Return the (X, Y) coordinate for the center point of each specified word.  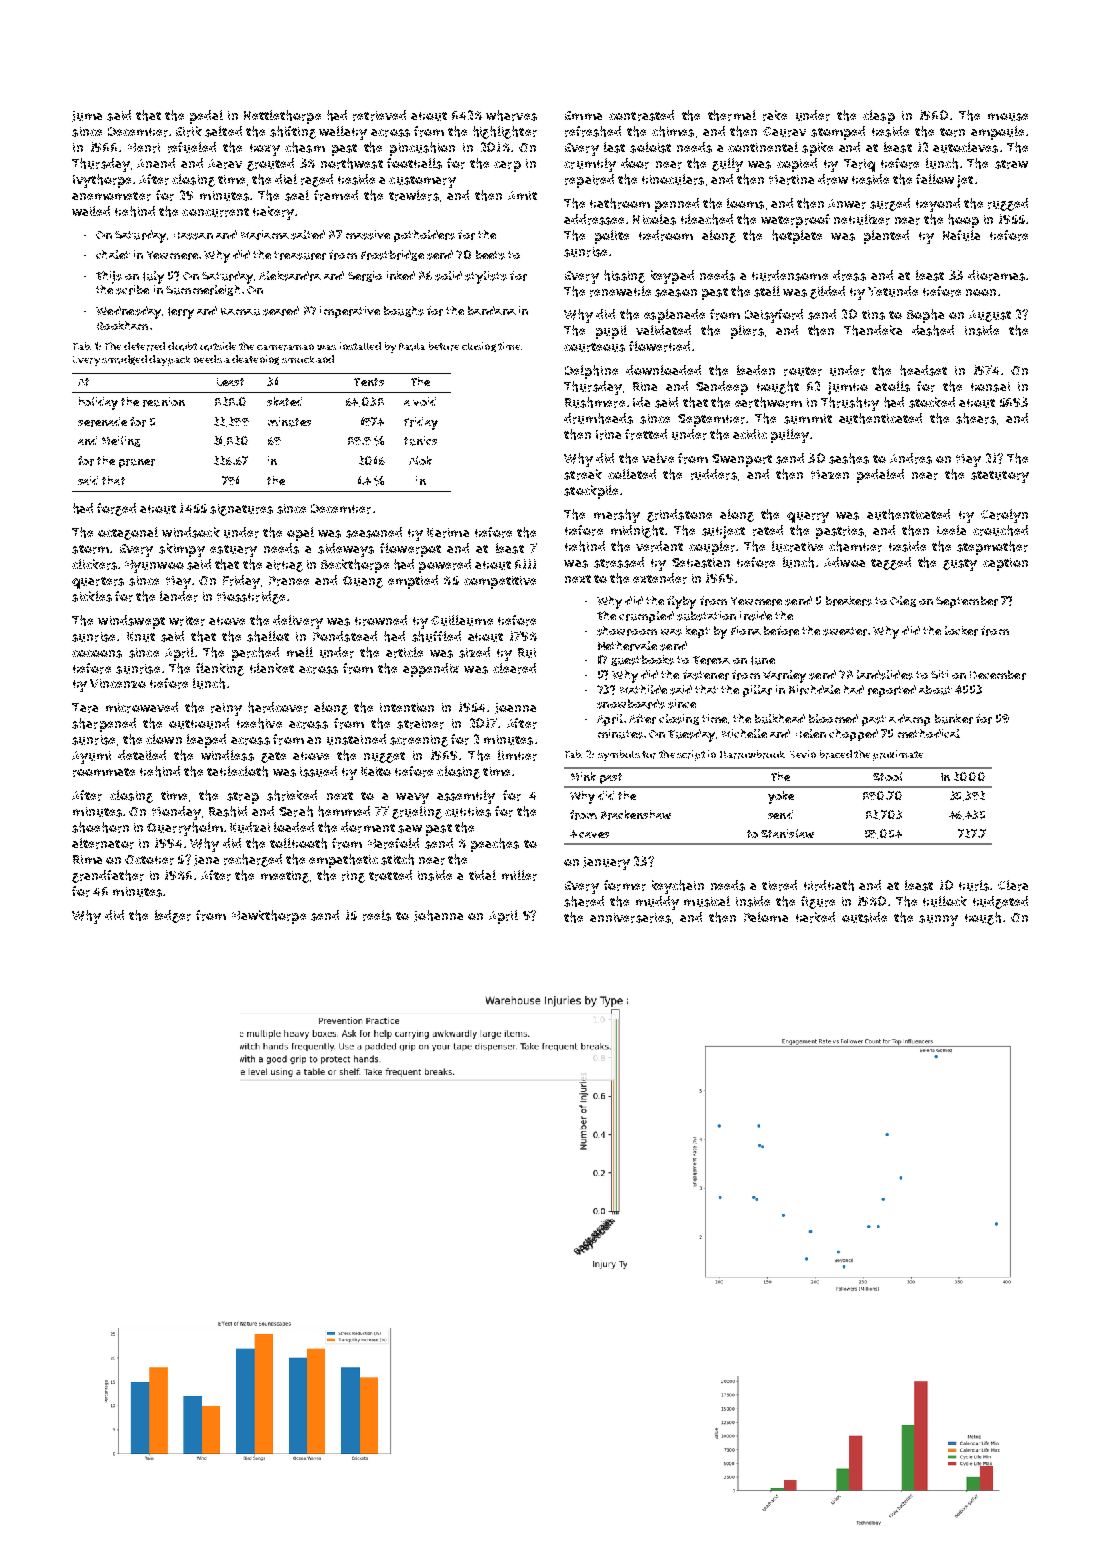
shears (976, 418)
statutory (1000, 477)
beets (490, 255)
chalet (113, 254)
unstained (356, 739)
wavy (412, 798)
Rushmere (595, 402)
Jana (206, 860)
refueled (192, 147)
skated (284, 401)
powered (445, 566)
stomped (838, 133)
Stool (887, 776)
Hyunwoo (154, 566)
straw (1011, 164)
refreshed (593, 131)
